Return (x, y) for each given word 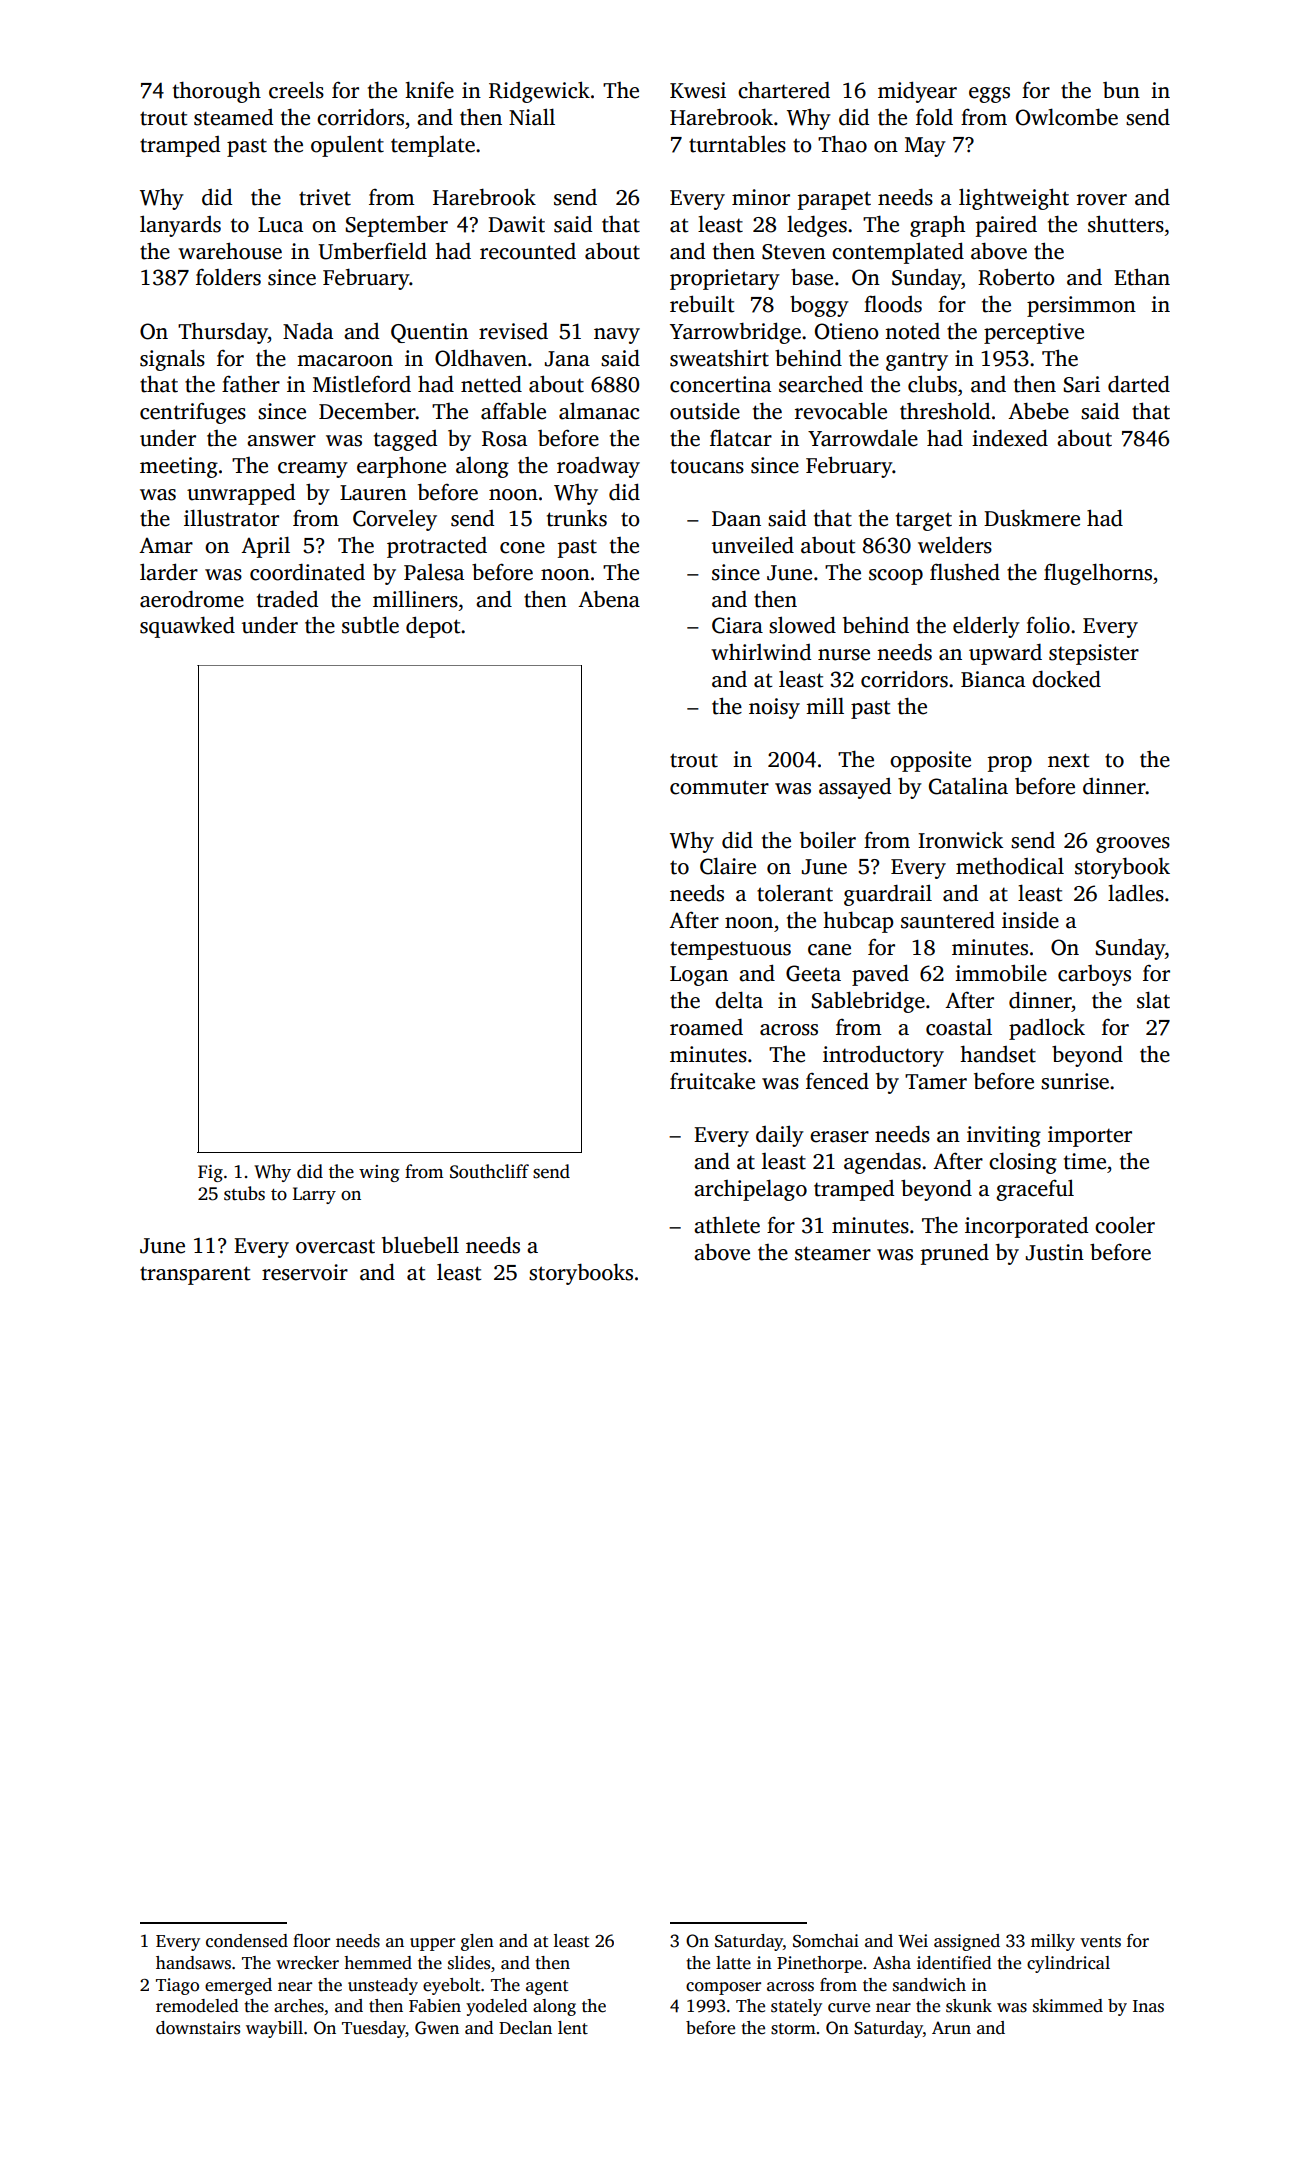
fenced (837, 1081)
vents (1100, 1942)
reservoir (305, 1272)
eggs (989, 95)
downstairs (198, 2028)
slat (1153, 1000)
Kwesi (698, 90)
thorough (217, 92)
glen (477, 1942)
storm (793, 2029)
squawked (187, 627)
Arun (951, 2027)
